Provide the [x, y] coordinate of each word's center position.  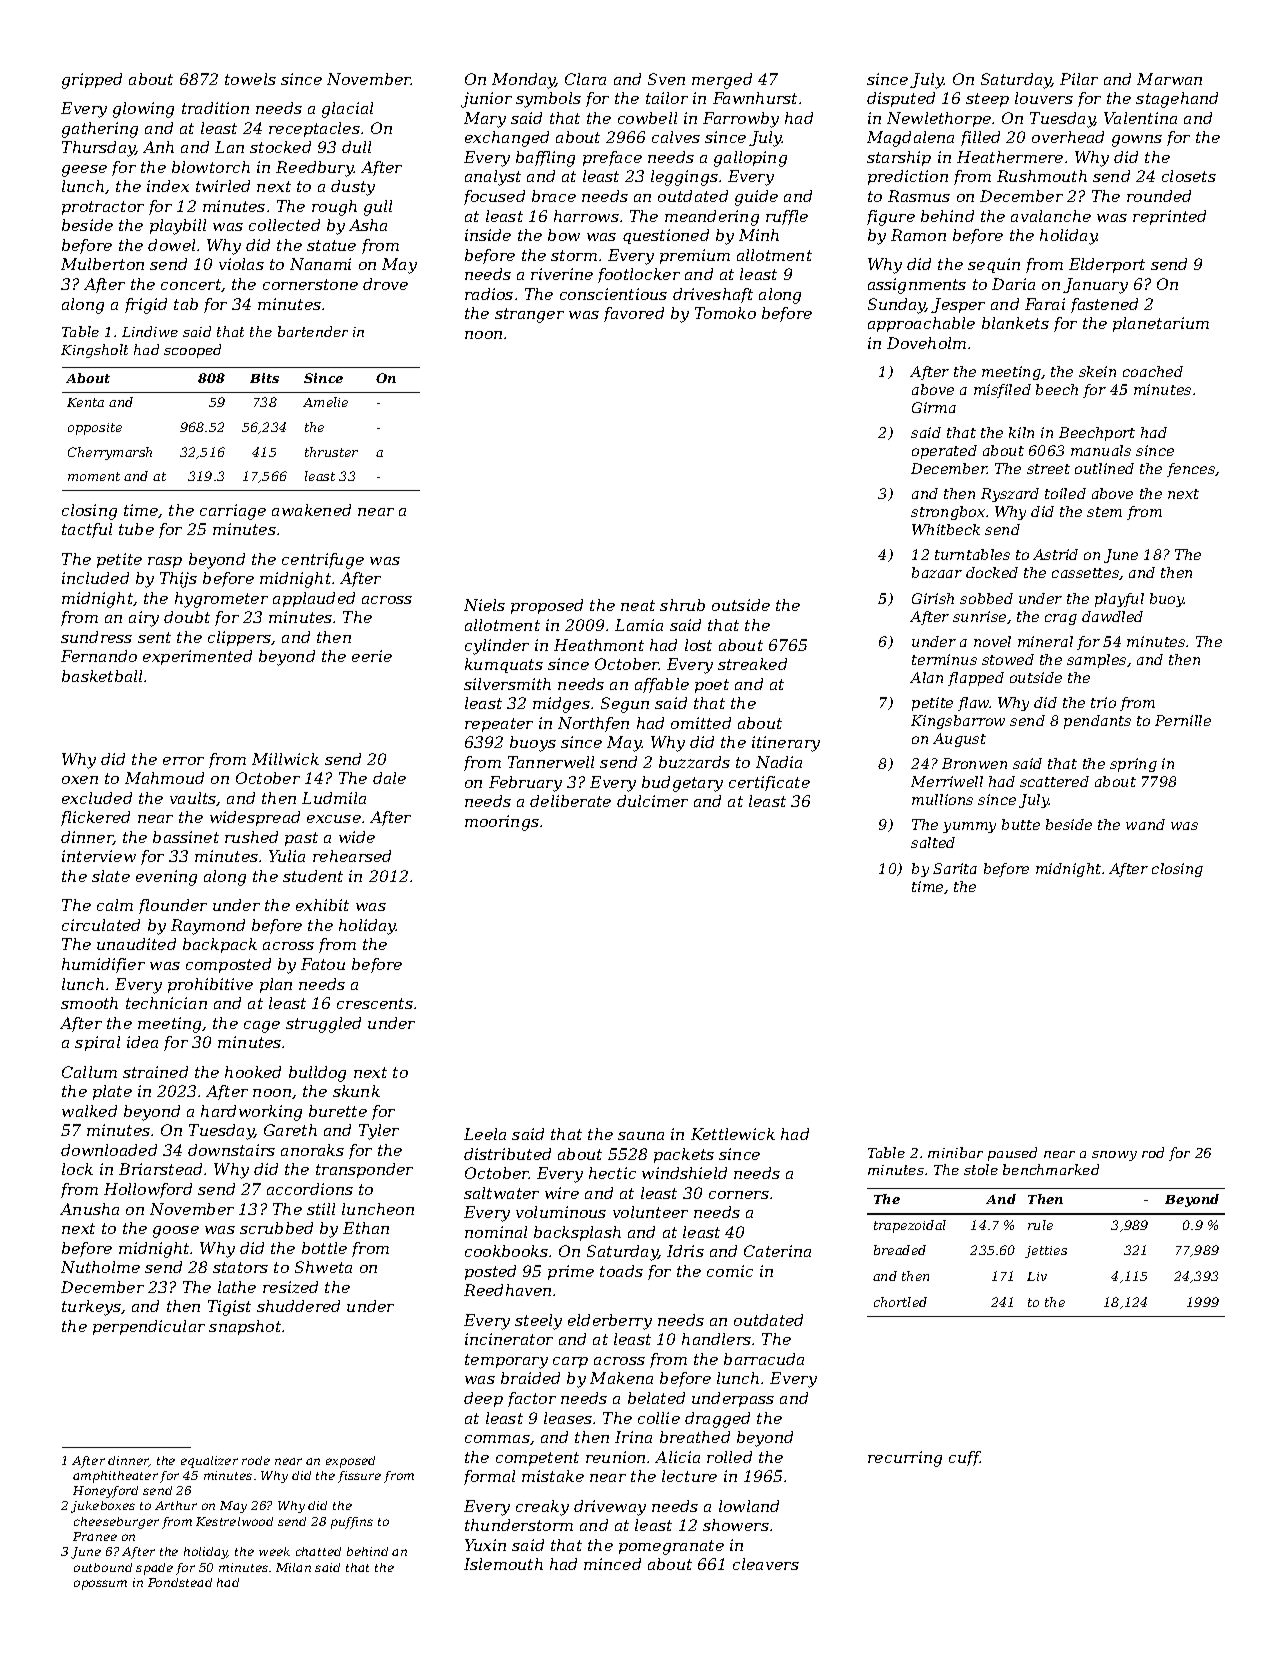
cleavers [766, 1564]
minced [612, 1564]
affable [662, 685]
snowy [1114, 1156]
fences [1191, 470]
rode [256, 1460]
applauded [314, 599]
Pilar [1079, 79]
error [183, 761]
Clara [585, 79]
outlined [1104, 468]
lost [698, 645]
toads [621, 1271]
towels [250, 79]
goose [176, 1232]
